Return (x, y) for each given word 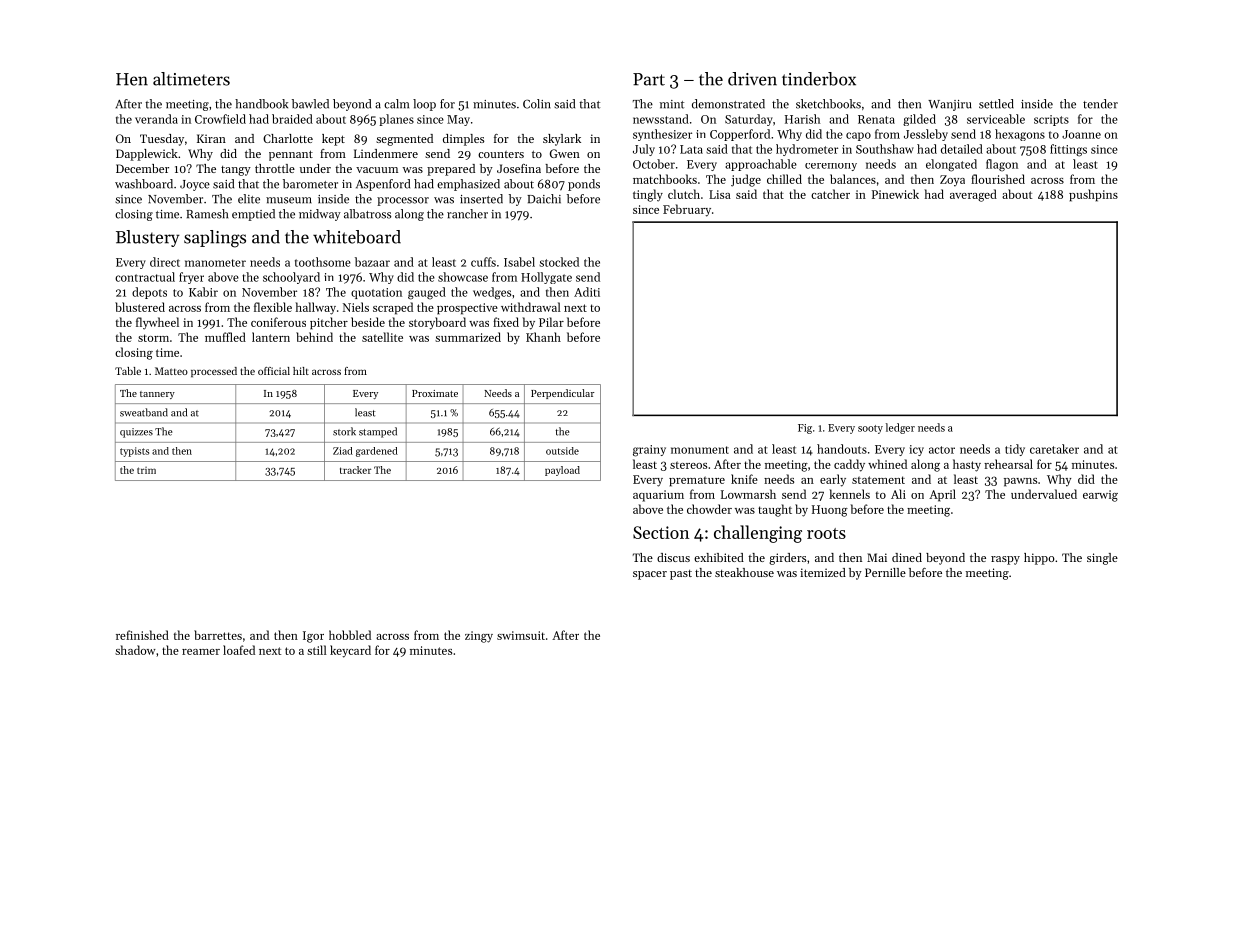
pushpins (1093, 195)
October (654, 164)
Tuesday (162, 140)
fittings (1068, 150)
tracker (355, 470)
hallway (316, 308)
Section (661, 532)
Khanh (543, 337)
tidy (1015, 450)
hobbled (350, 635)
